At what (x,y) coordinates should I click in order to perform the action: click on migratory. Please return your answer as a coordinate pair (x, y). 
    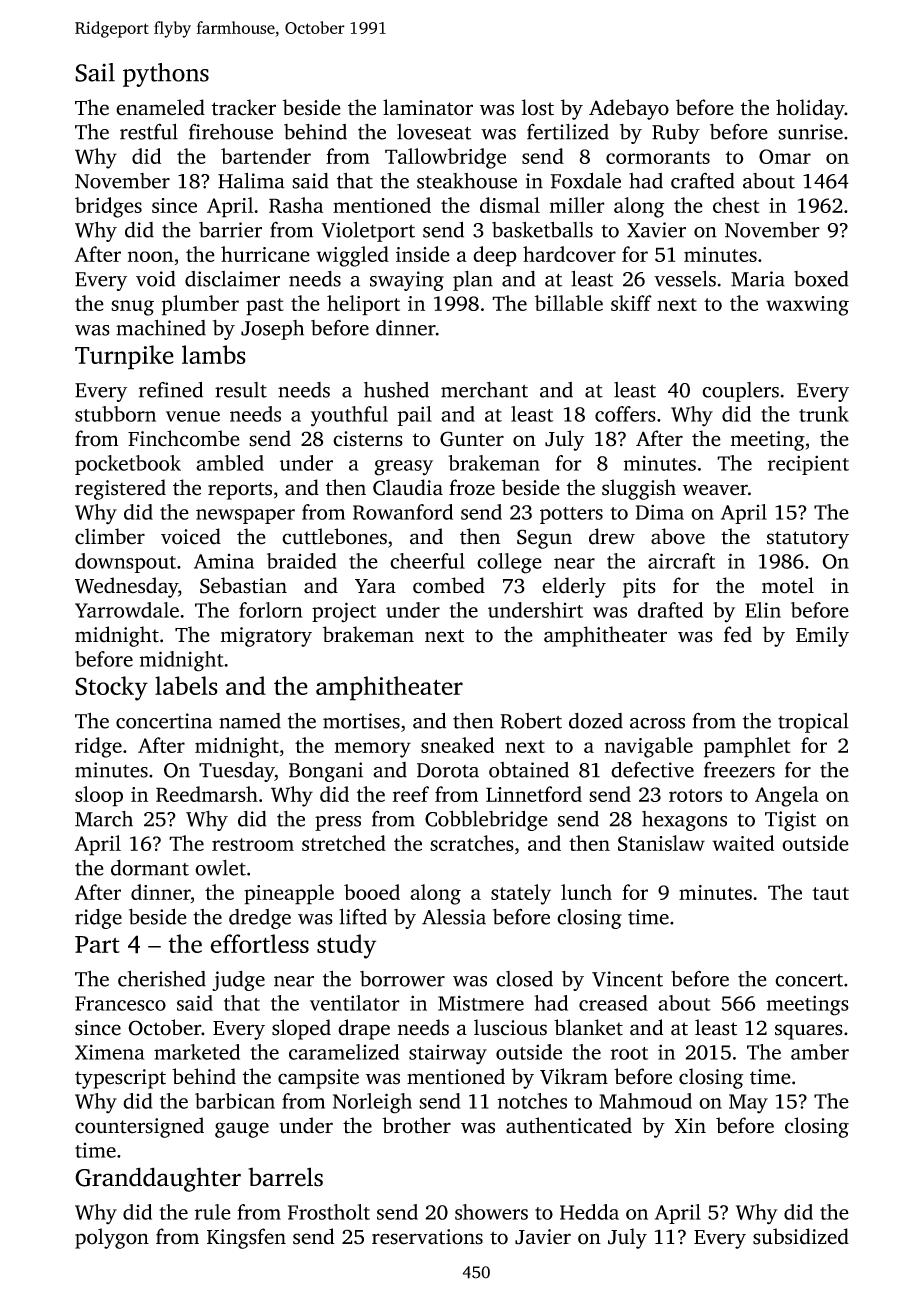
    Looking at the image, I should click on (266, 637).
